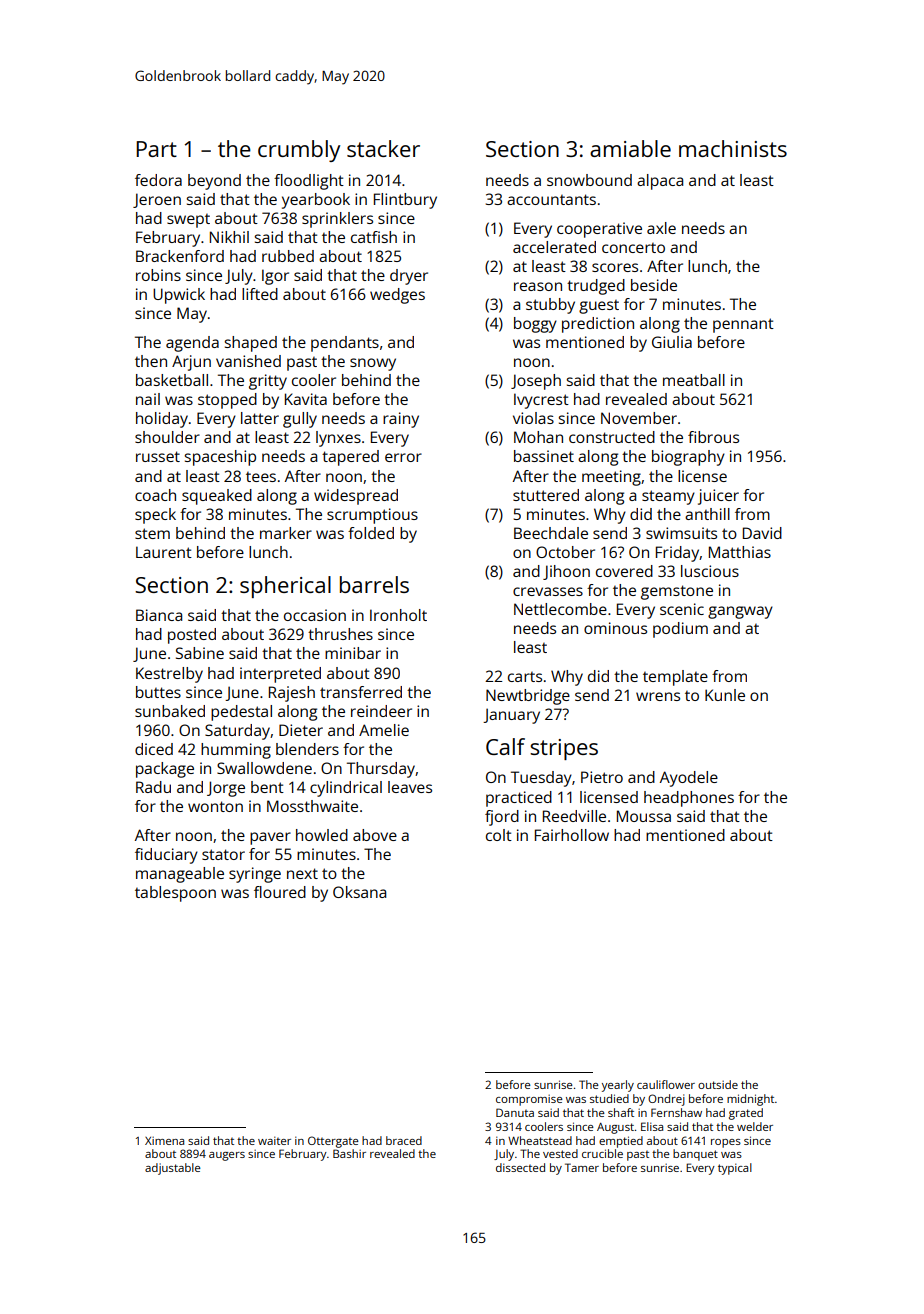 The width and height of the page is (924, 1314). I want to click on crumbly, so click(299, 151).
